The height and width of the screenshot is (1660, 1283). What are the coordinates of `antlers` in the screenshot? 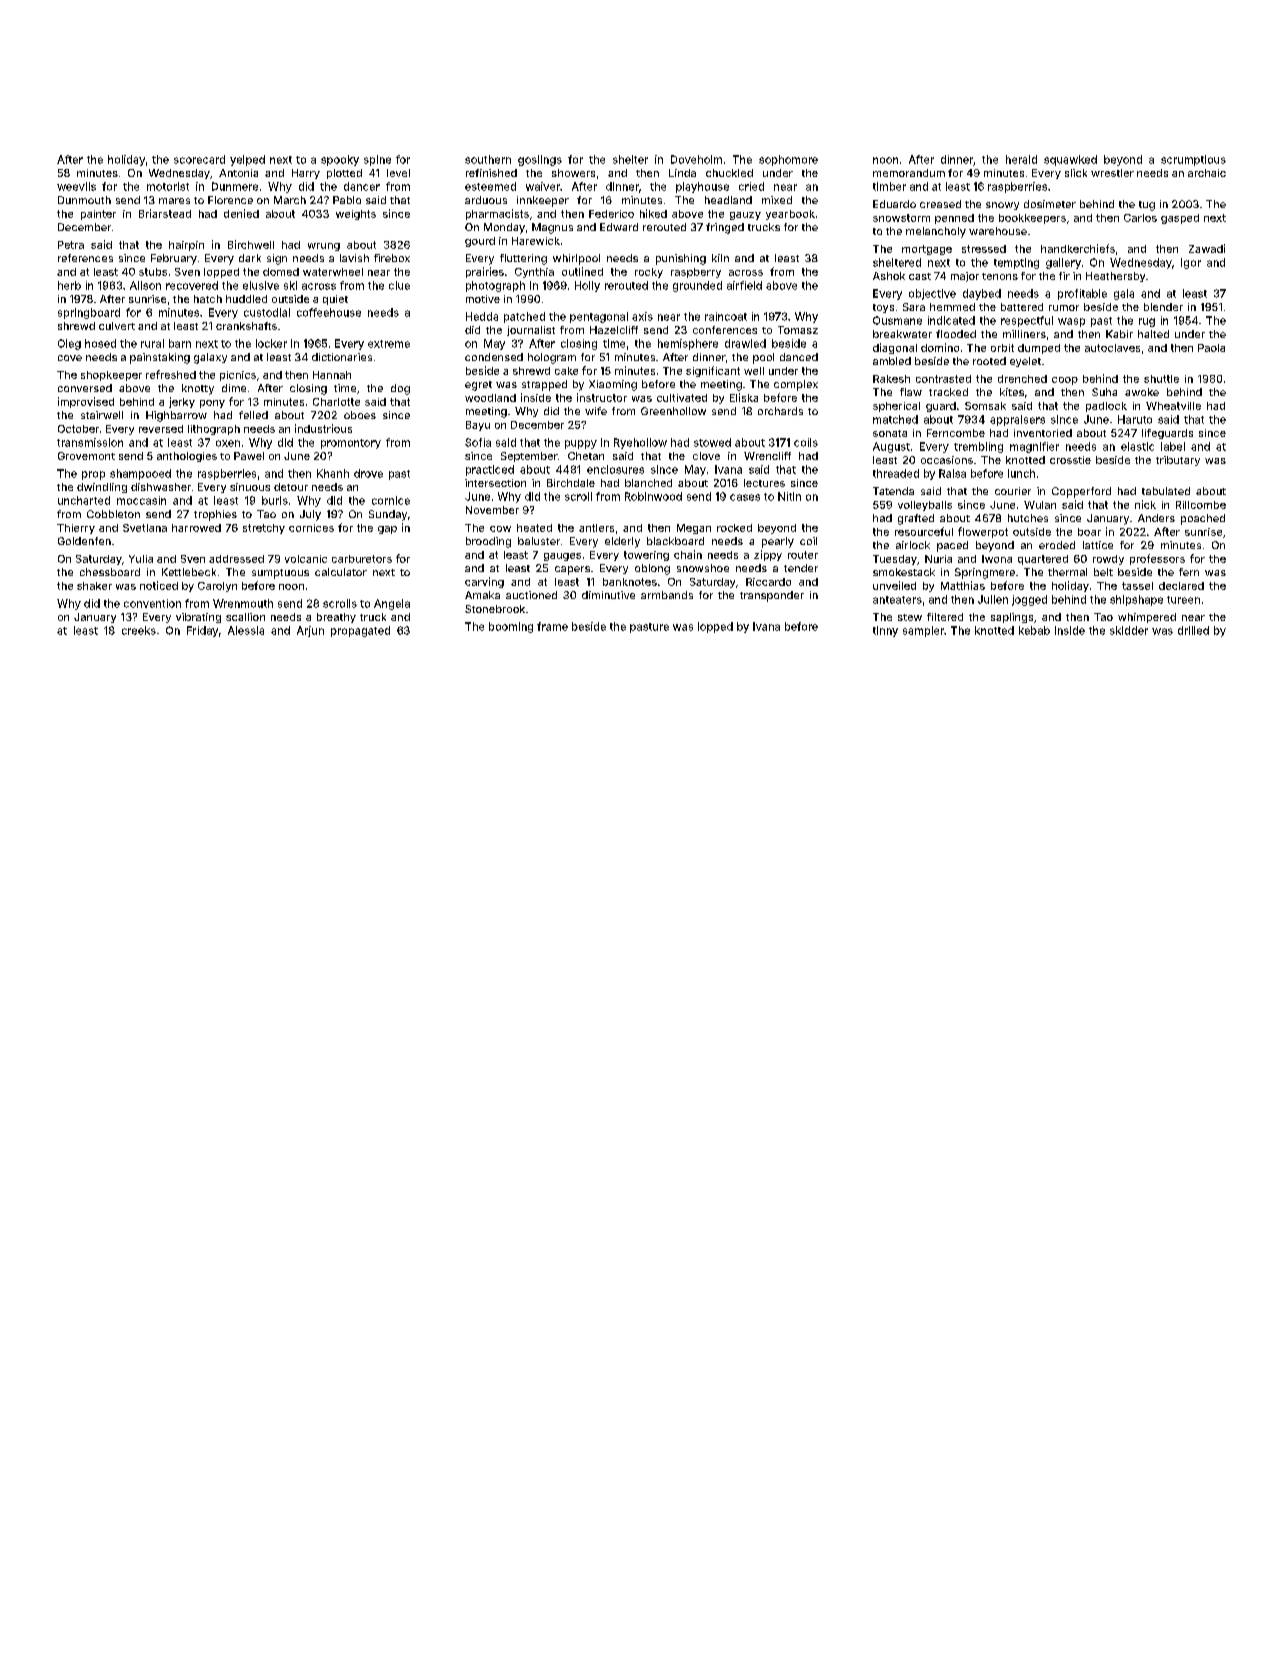 It's located at (596, 528).
